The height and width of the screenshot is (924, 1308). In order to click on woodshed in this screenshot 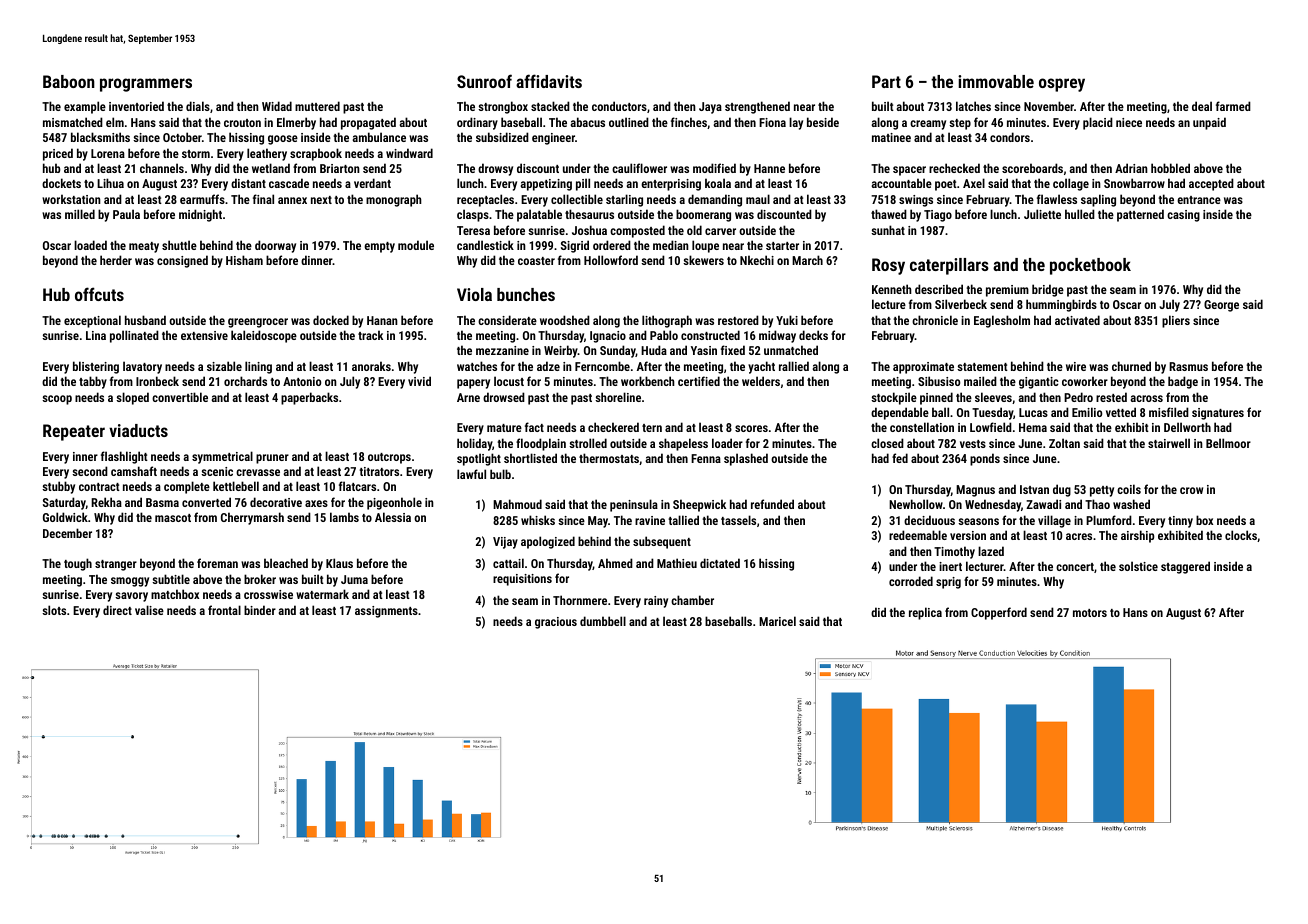, I will do `click(565, 320)`.
